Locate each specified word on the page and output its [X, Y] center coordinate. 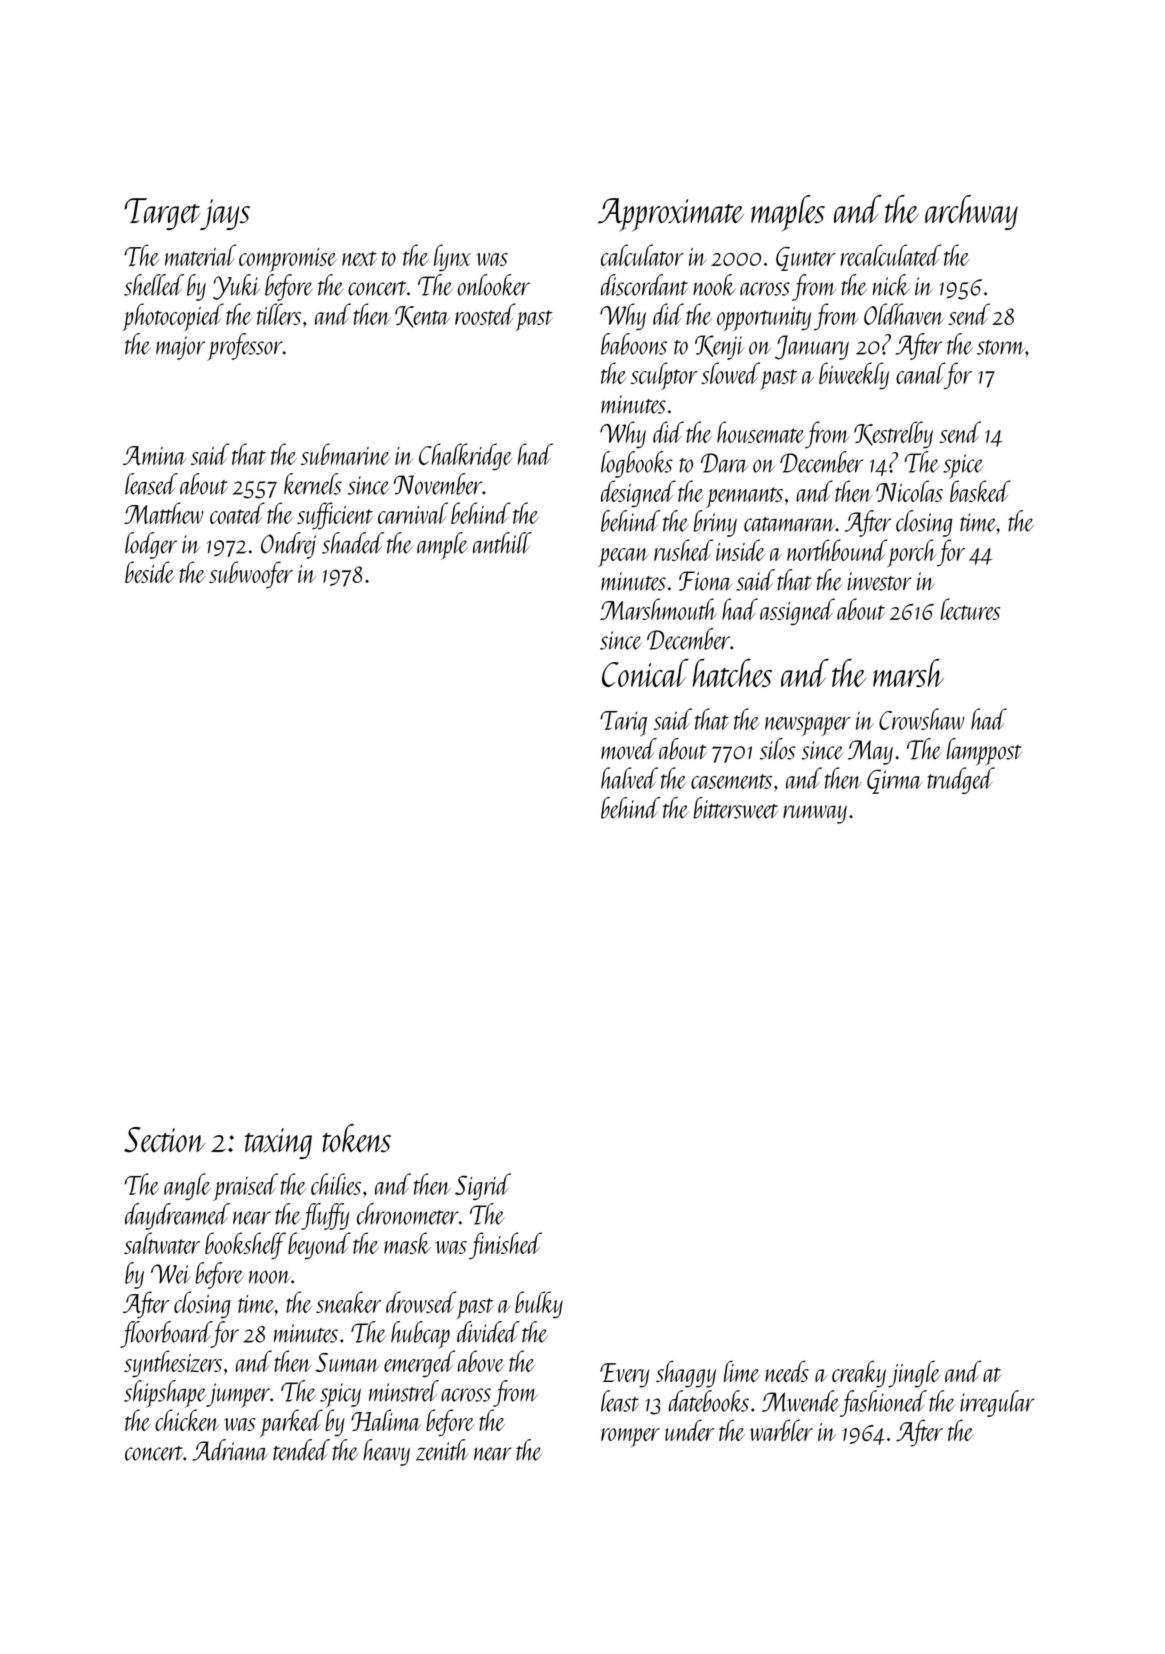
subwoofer [251, 575]
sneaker [348, 1302]
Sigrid [483, 1186]
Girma [894, 781]
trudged [961, 780]
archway [971, 212]
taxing [278, 1143]
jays [225, 214]
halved [629, 778]
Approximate [671, 215]
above [481, 1361]
